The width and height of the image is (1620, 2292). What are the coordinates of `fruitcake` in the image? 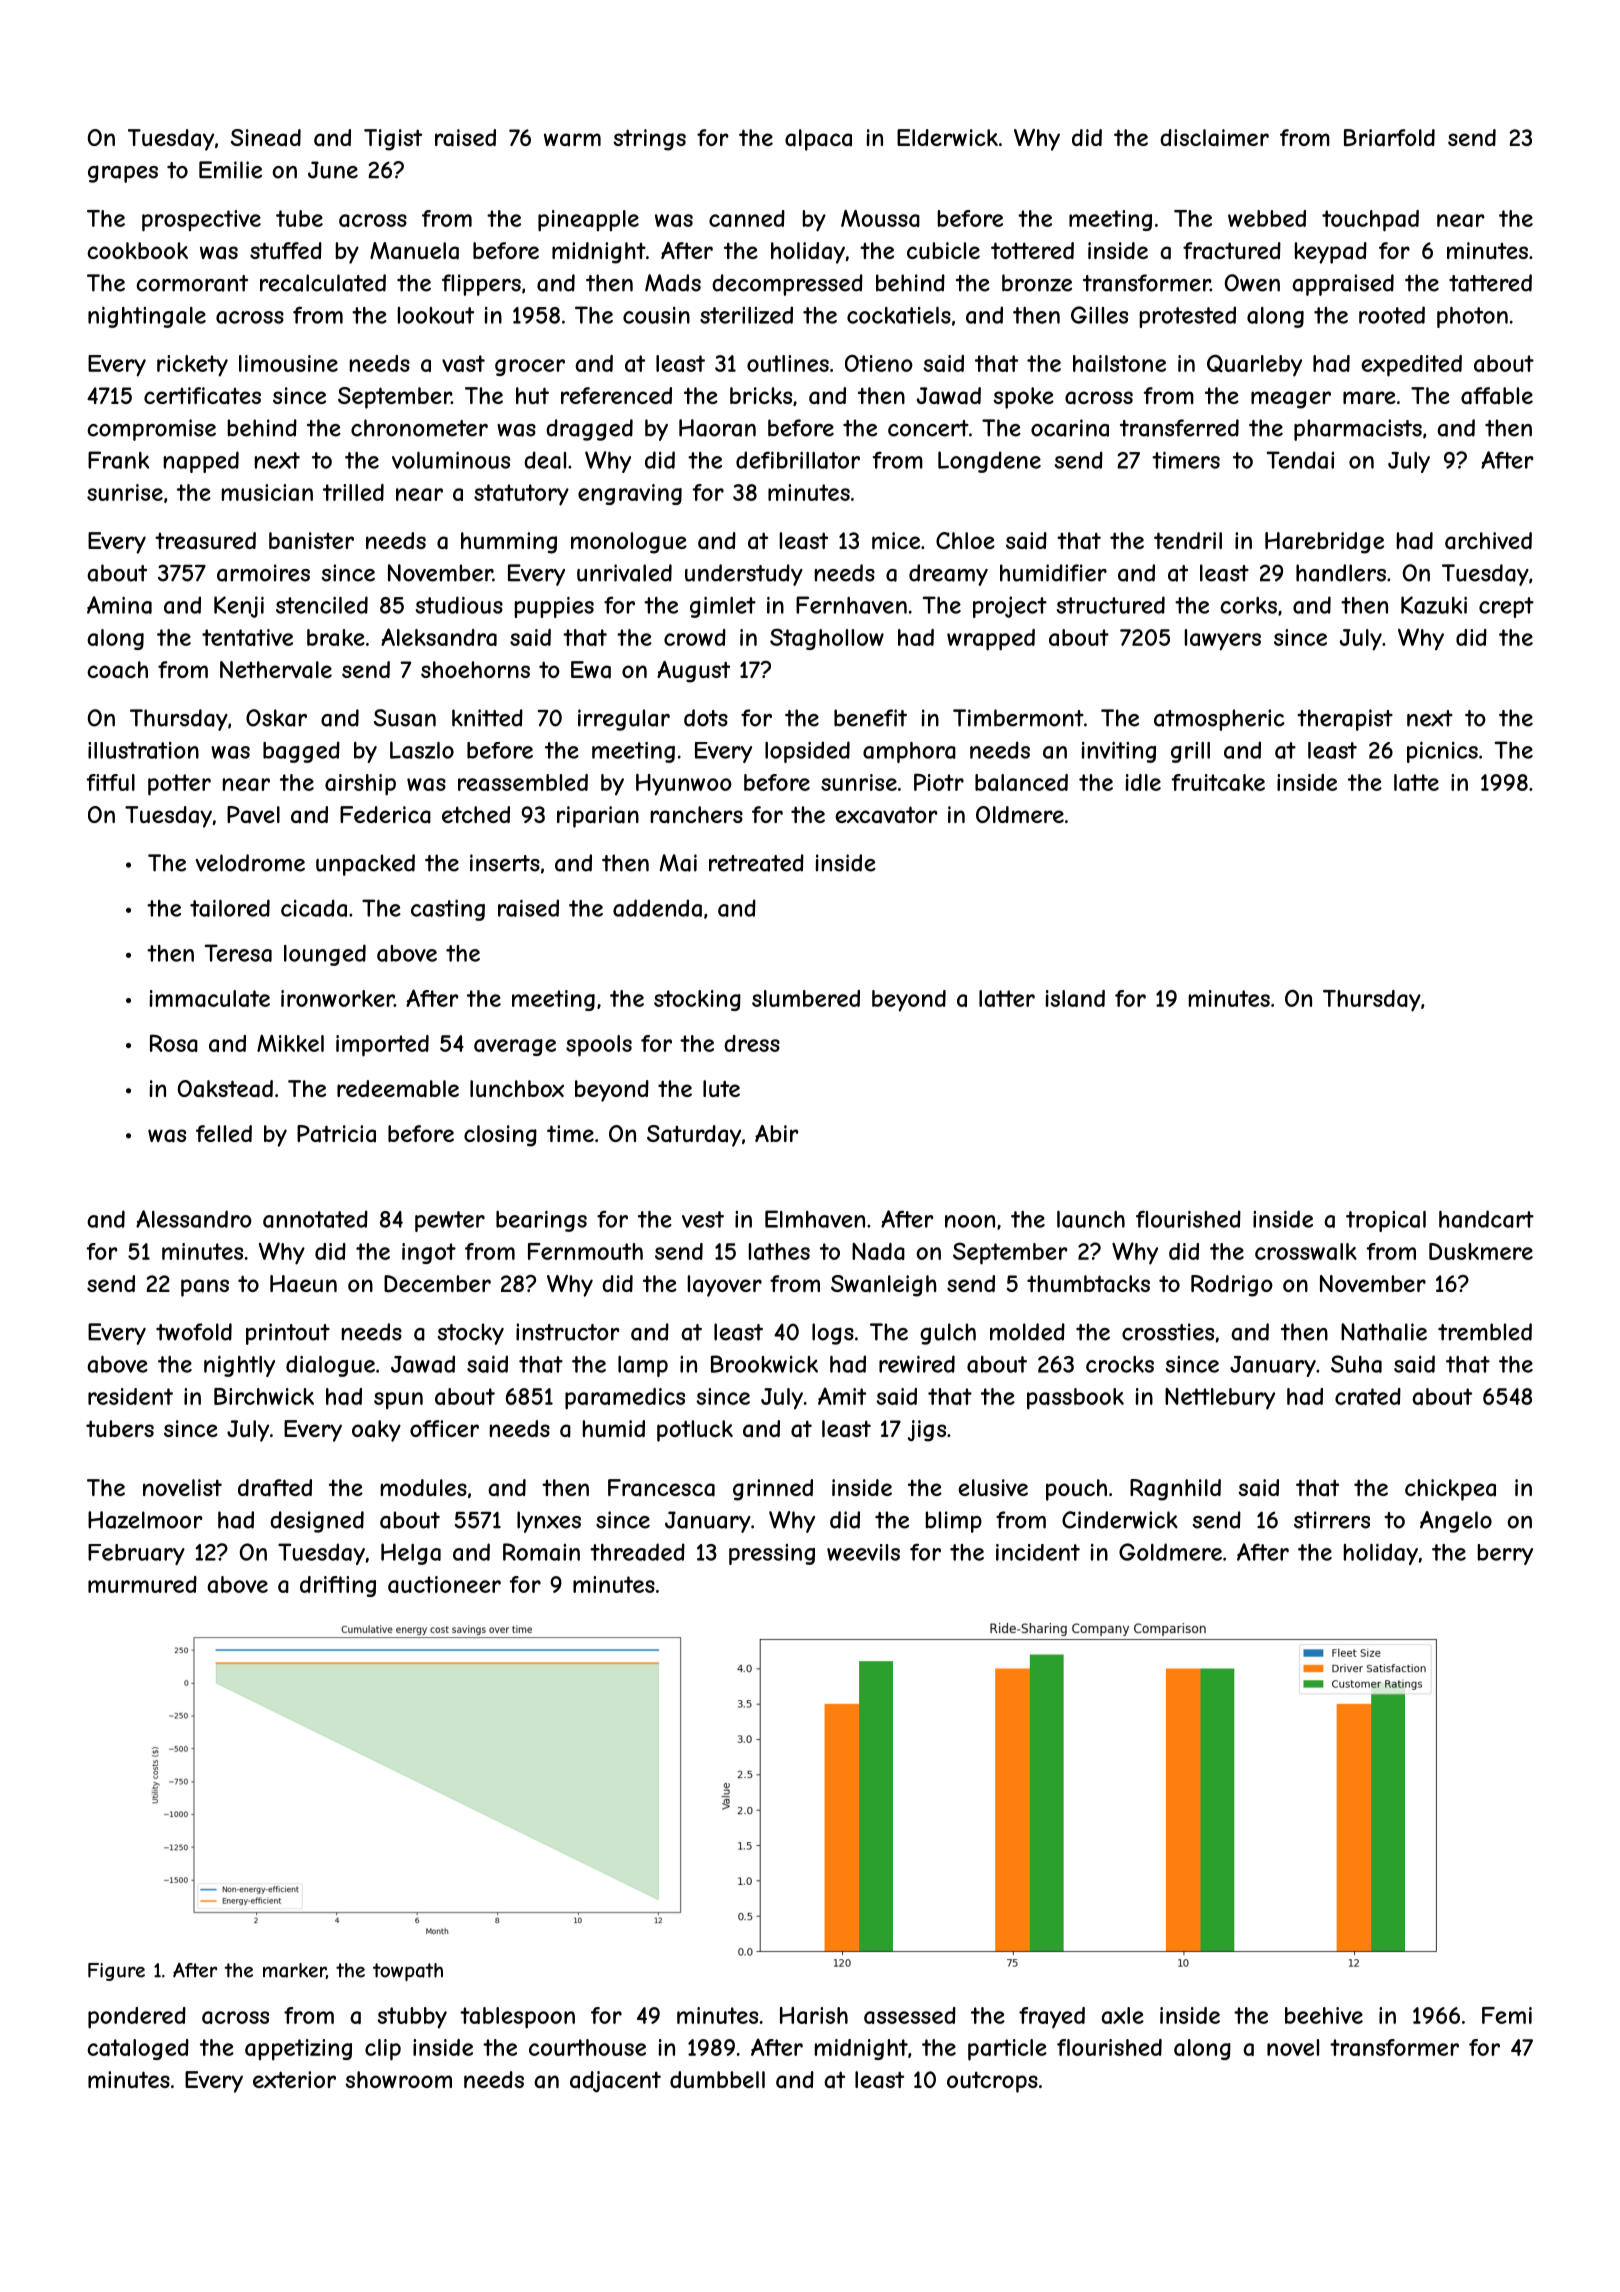 It's located at (1218, 782).
